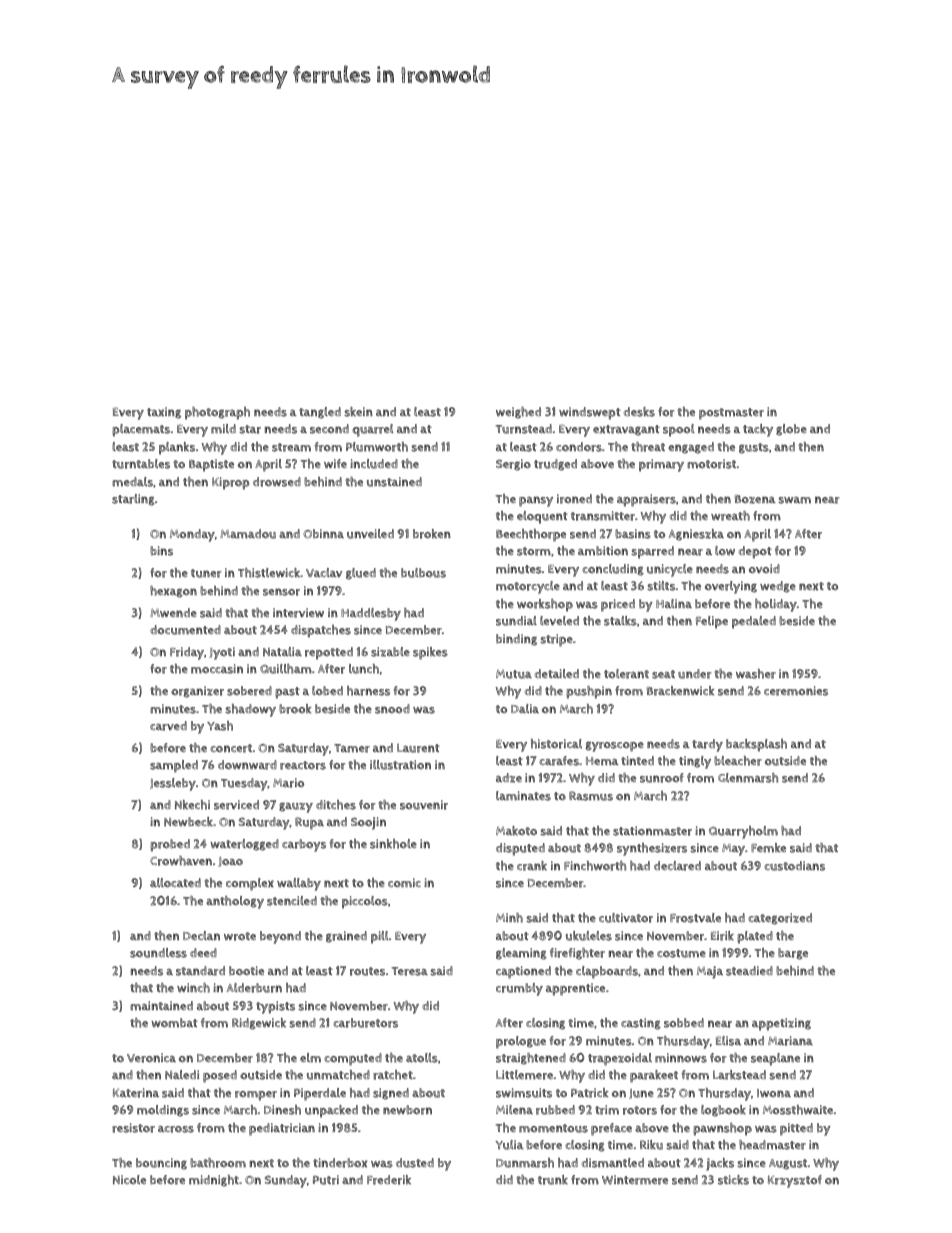  I want to click on Sunday, so click(286, 1181).
